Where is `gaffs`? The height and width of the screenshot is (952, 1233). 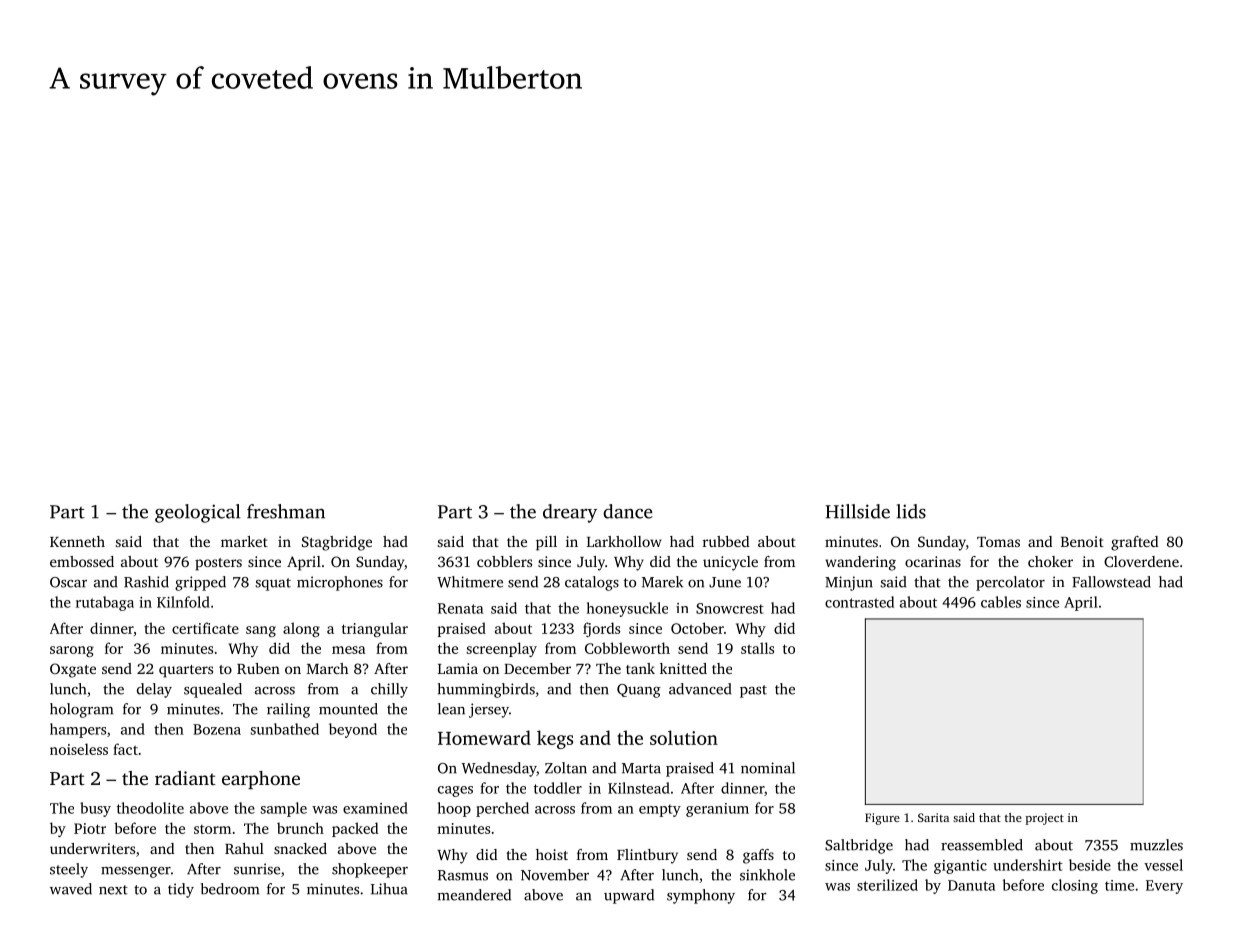
gaffs is located at coordinates (758, 856).
